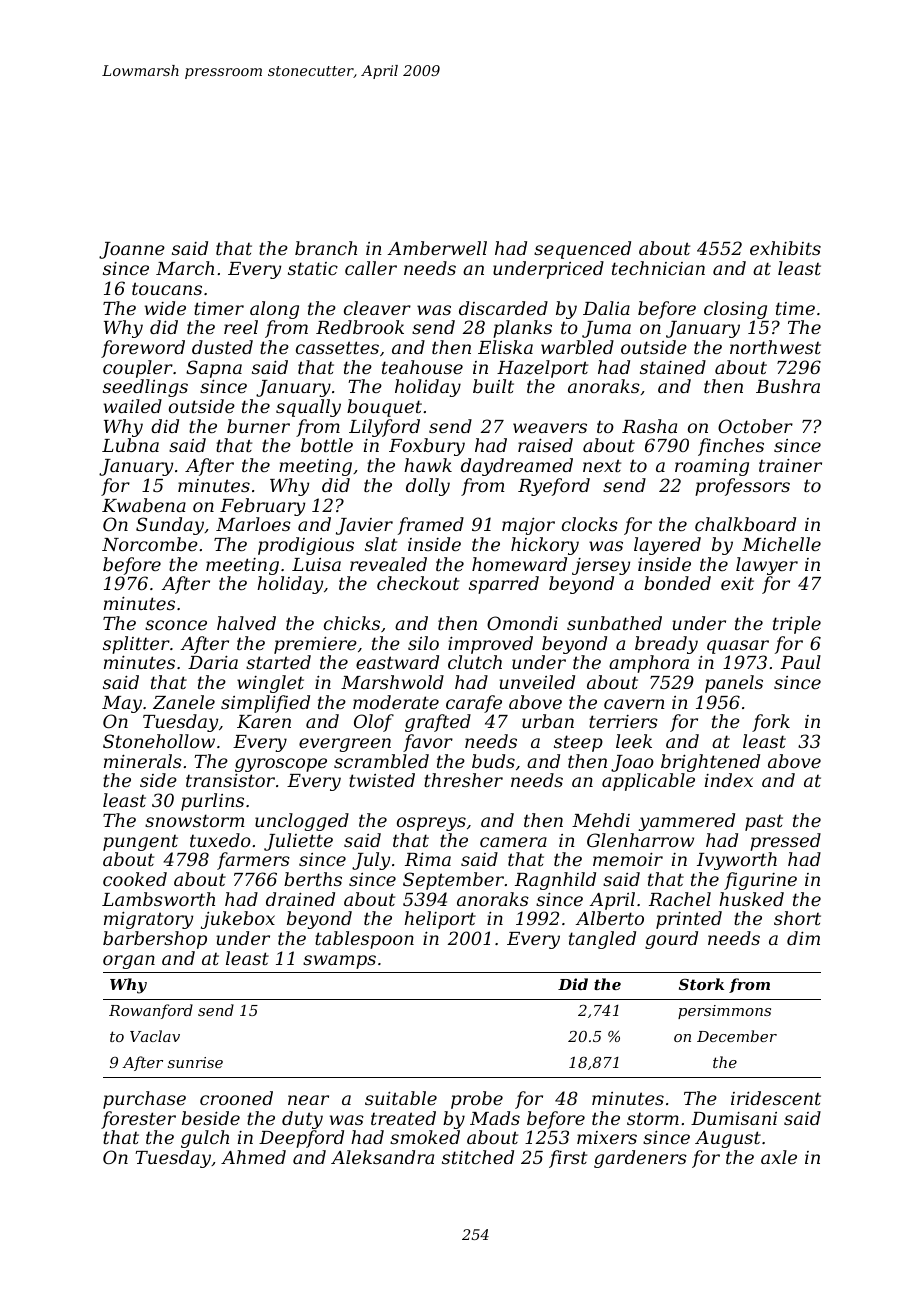 The height and width of the image is (1314, 924). I want to click on technician, so click(658, 268).
